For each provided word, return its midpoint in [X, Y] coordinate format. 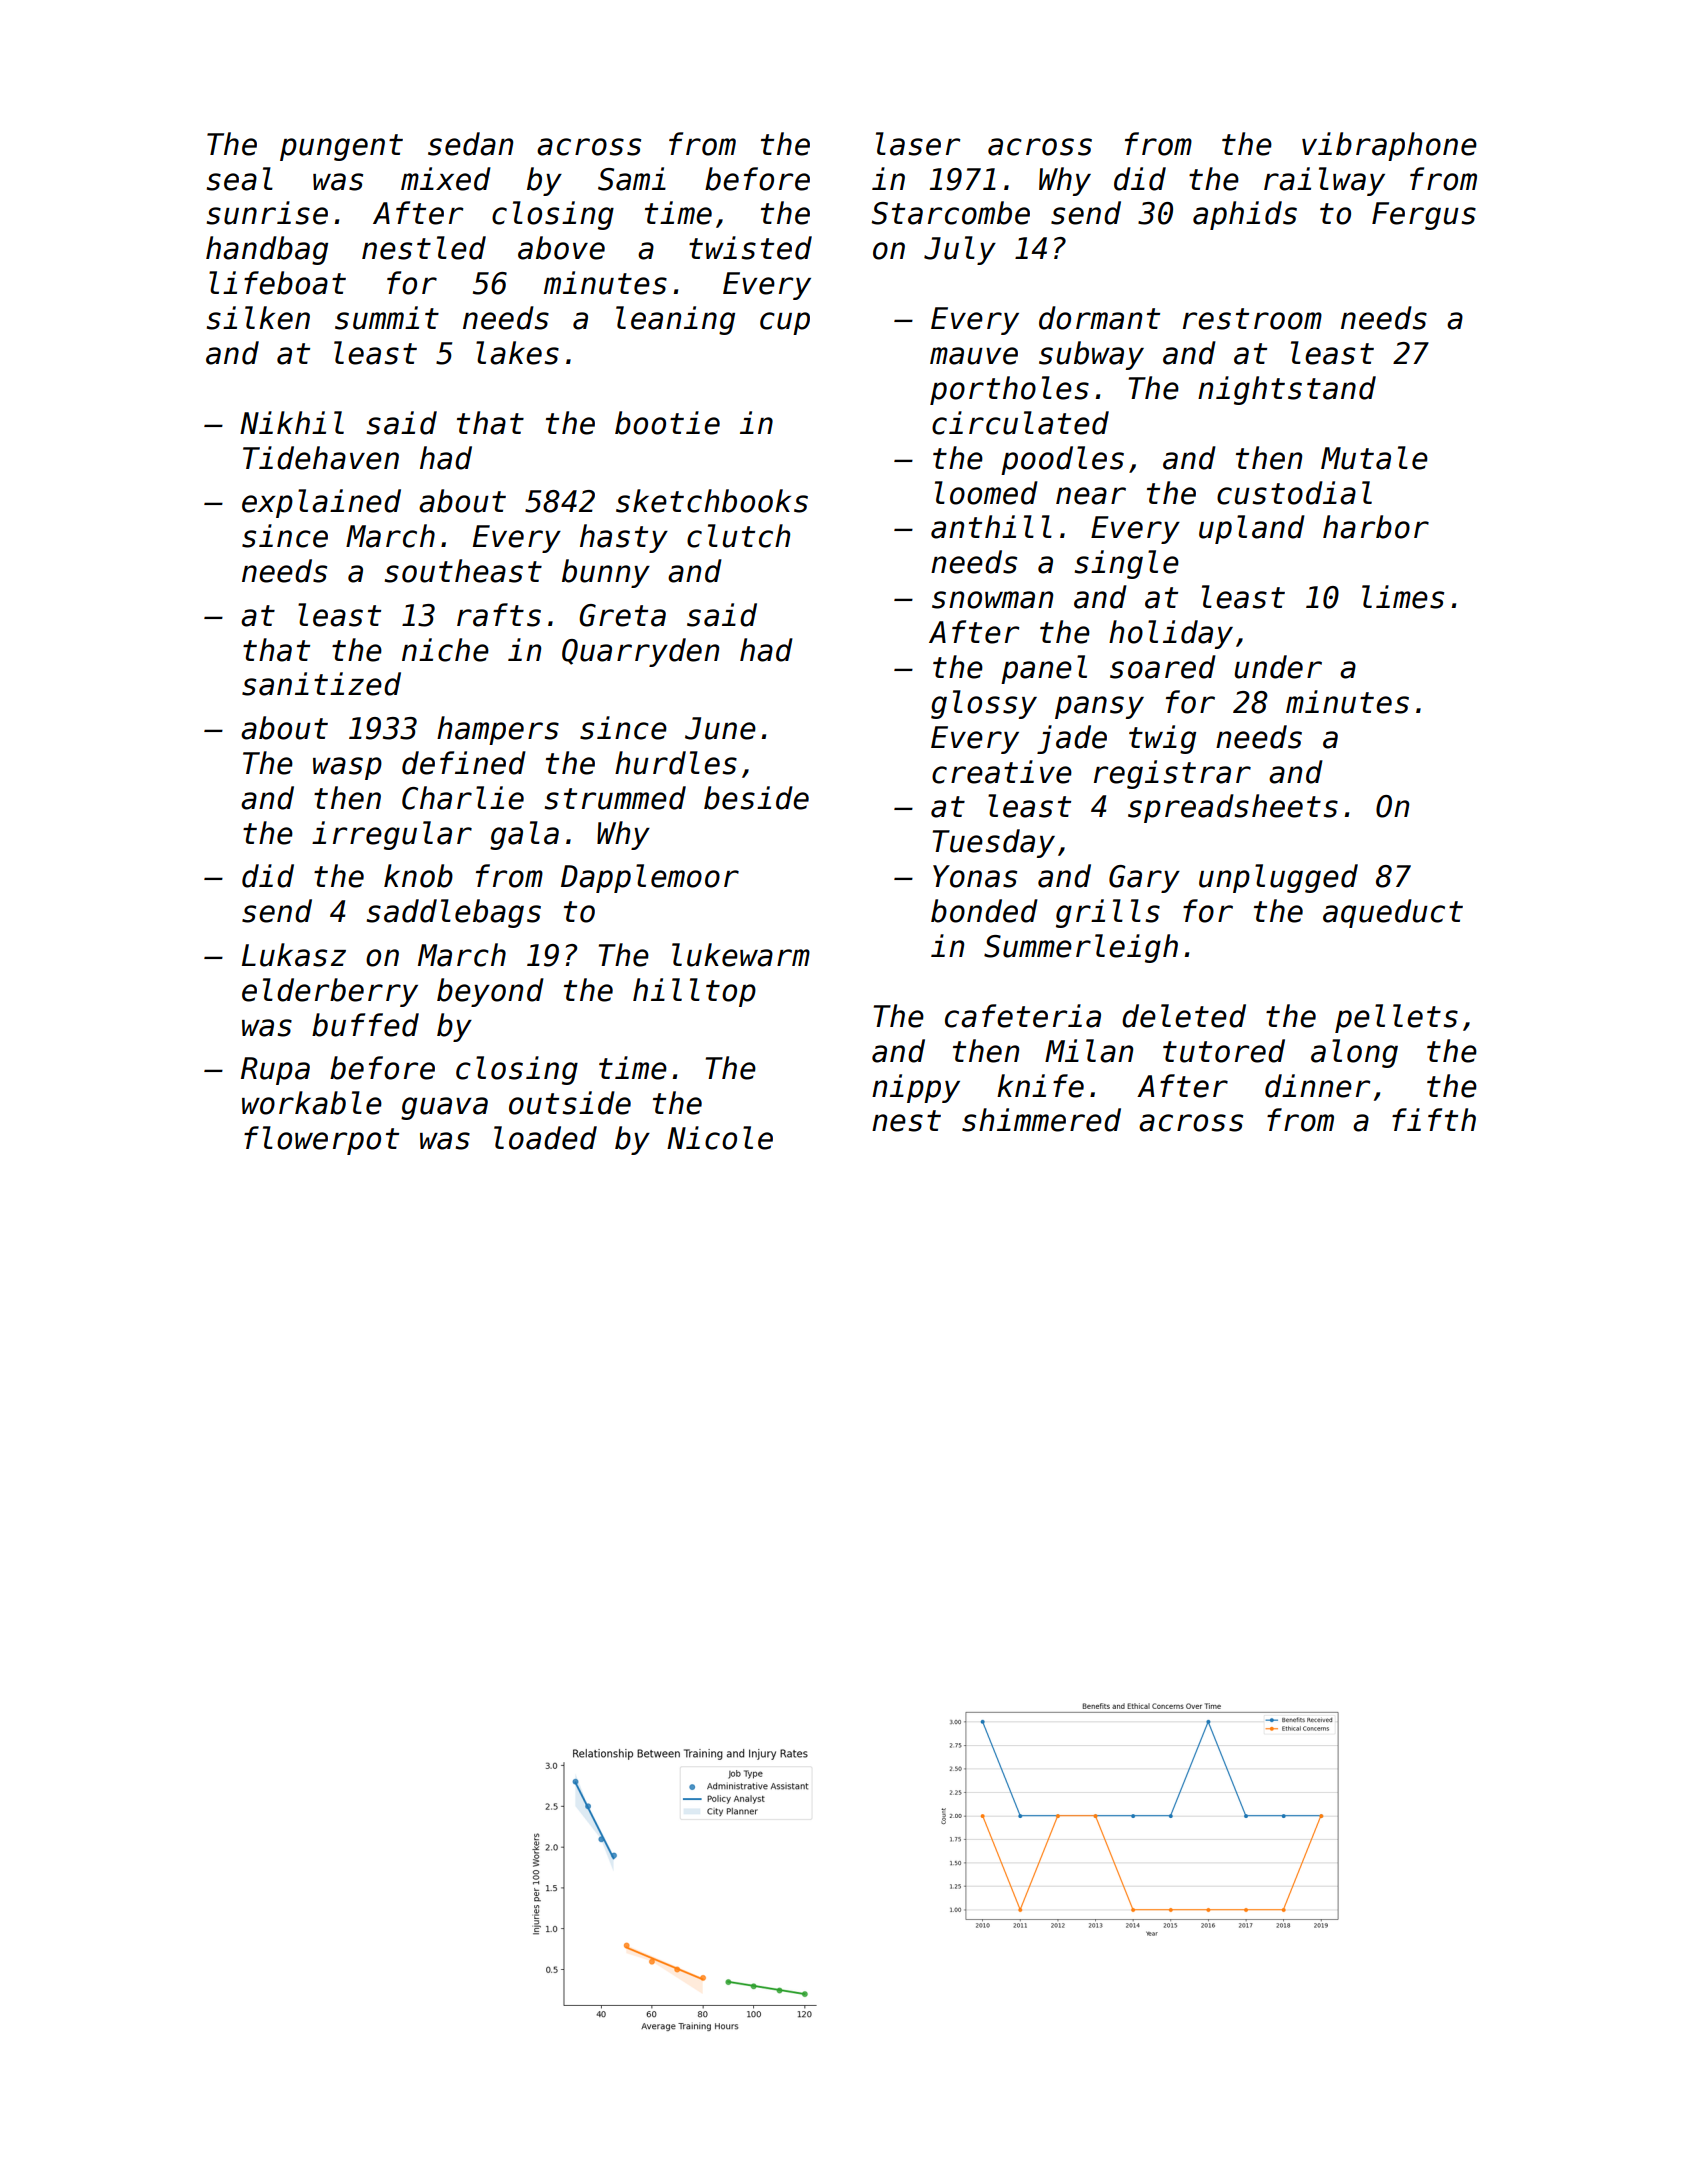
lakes [517, 353]
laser [918, 144]
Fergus [1424, 216]
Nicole [720, 1138]
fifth [1434, 1119]
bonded [984, 911]
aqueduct [1393, 913]
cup [785, 323]
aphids [1245, 215]
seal [240, 179]
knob [418, 876]
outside [570, 1103]
